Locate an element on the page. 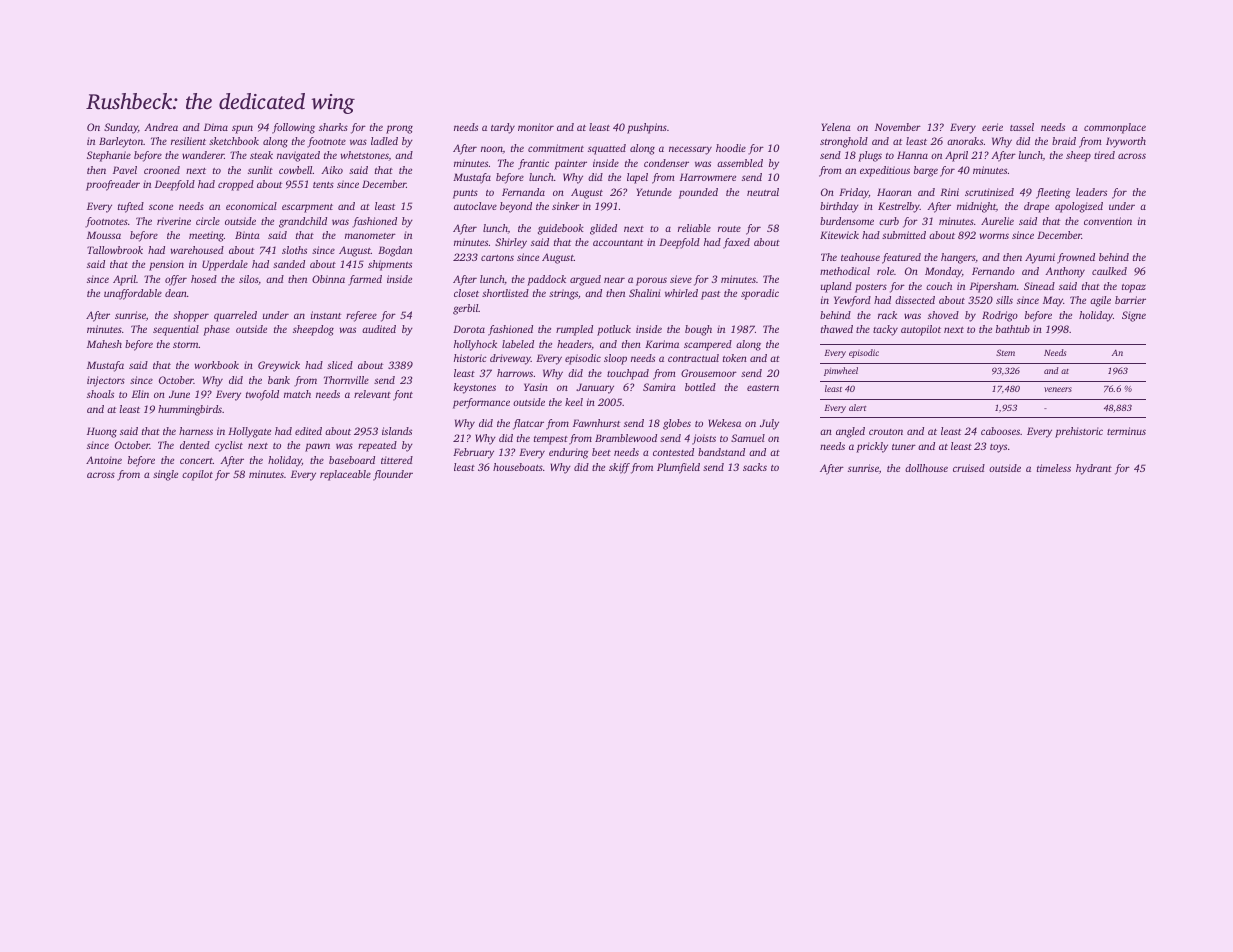  Bogdan is located at coordinates (395, 251).
